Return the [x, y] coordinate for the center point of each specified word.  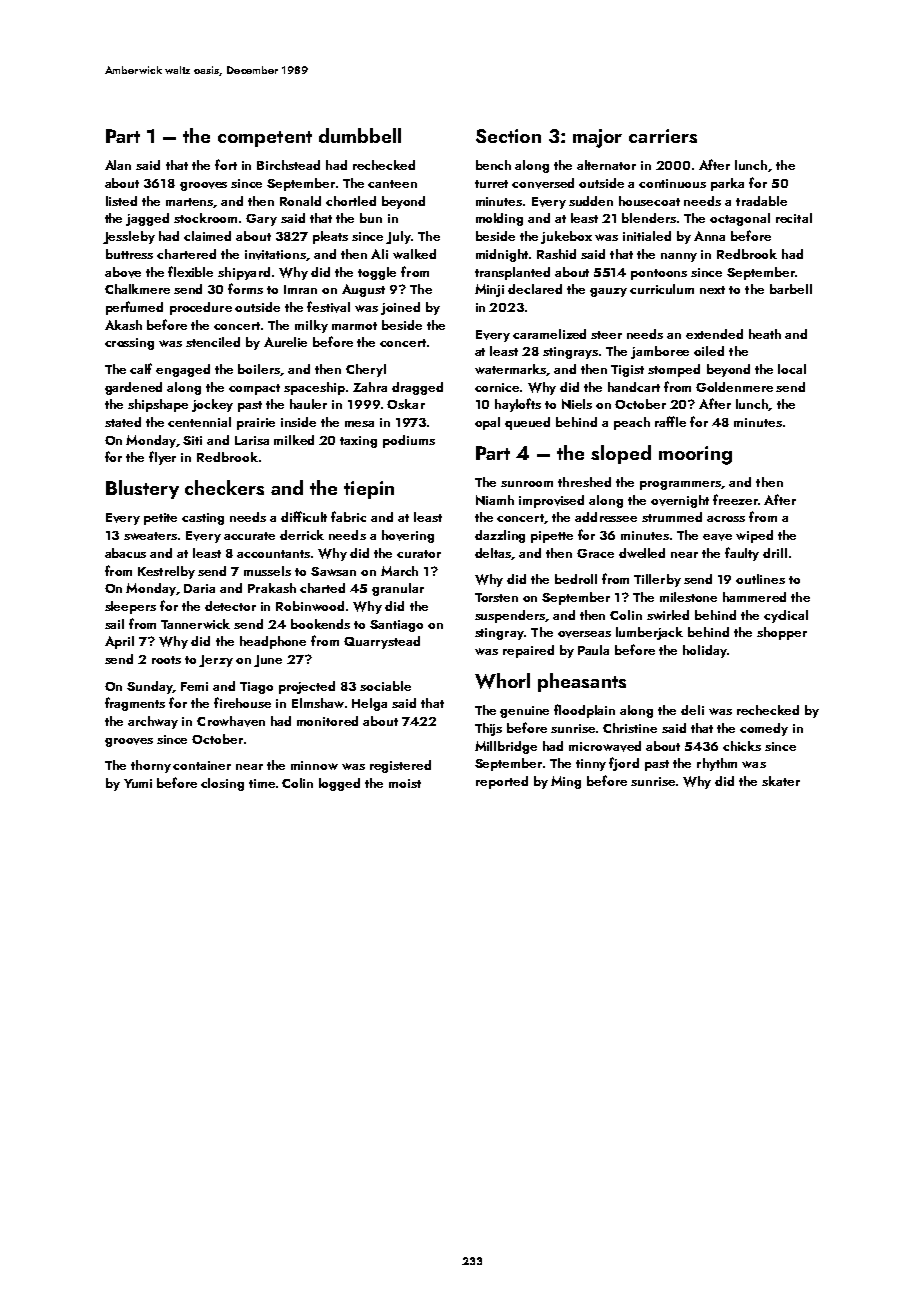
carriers [663, 136]
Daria [199, 588]
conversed [543, 183]
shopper [782, 633]
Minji [489, 290]
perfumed [134, 308]
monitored [327, 721]
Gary [261, 220]
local [792, 369]
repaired [528, 651]
